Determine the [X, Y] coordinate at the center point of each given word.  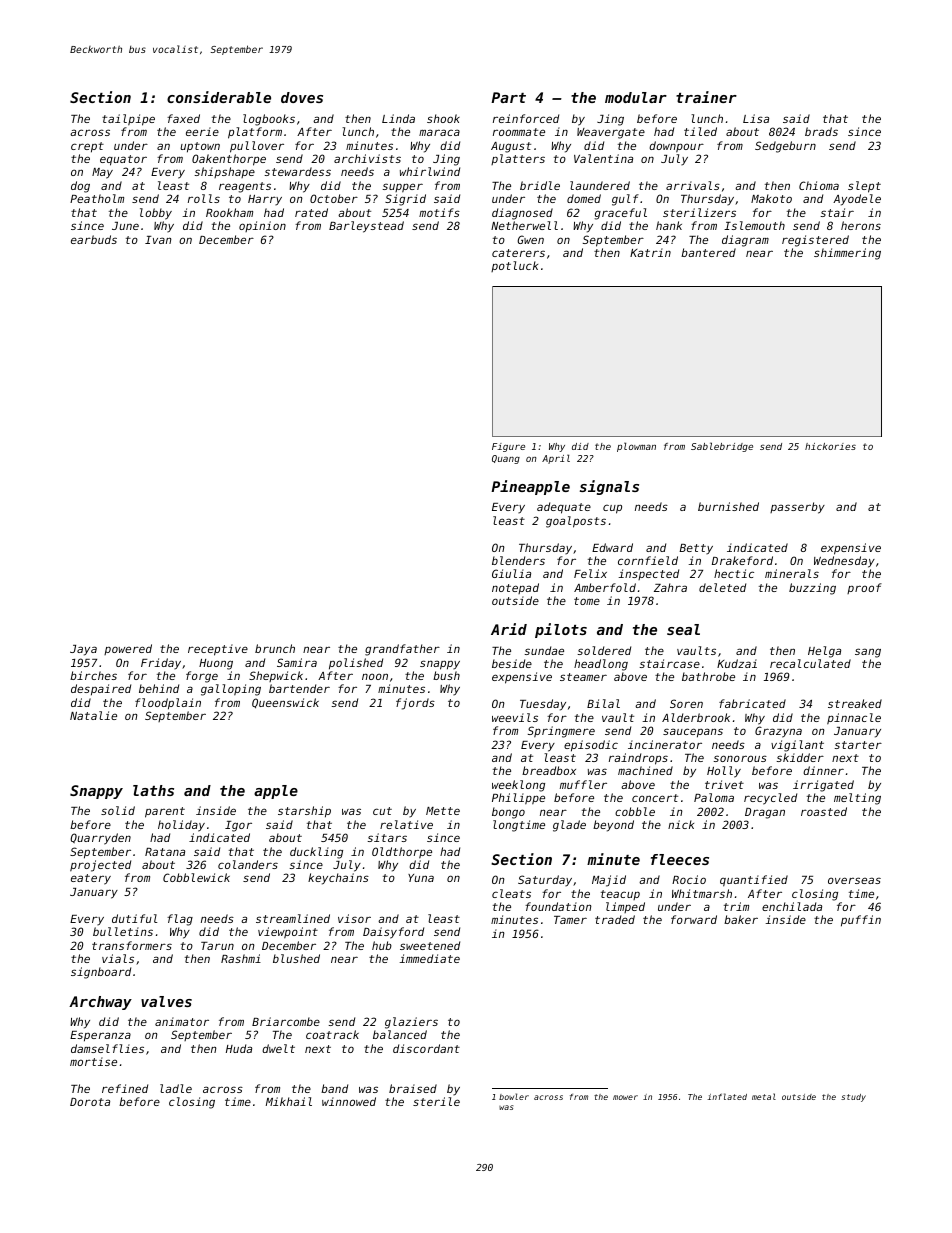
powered [128, 649]
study [853, 1098]
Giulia [511, 573]
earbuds [94, 239]
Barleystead [366, 227]
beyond [613, 826]
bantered [708, 252]
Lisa [756, 118]
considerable [219, 97]
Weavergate [611, 133]
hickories [830, 446]
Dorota [90, 1102]
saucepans [693, 733]
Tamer [570, 920]
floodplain [168, 704]
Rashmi [241, 958]
